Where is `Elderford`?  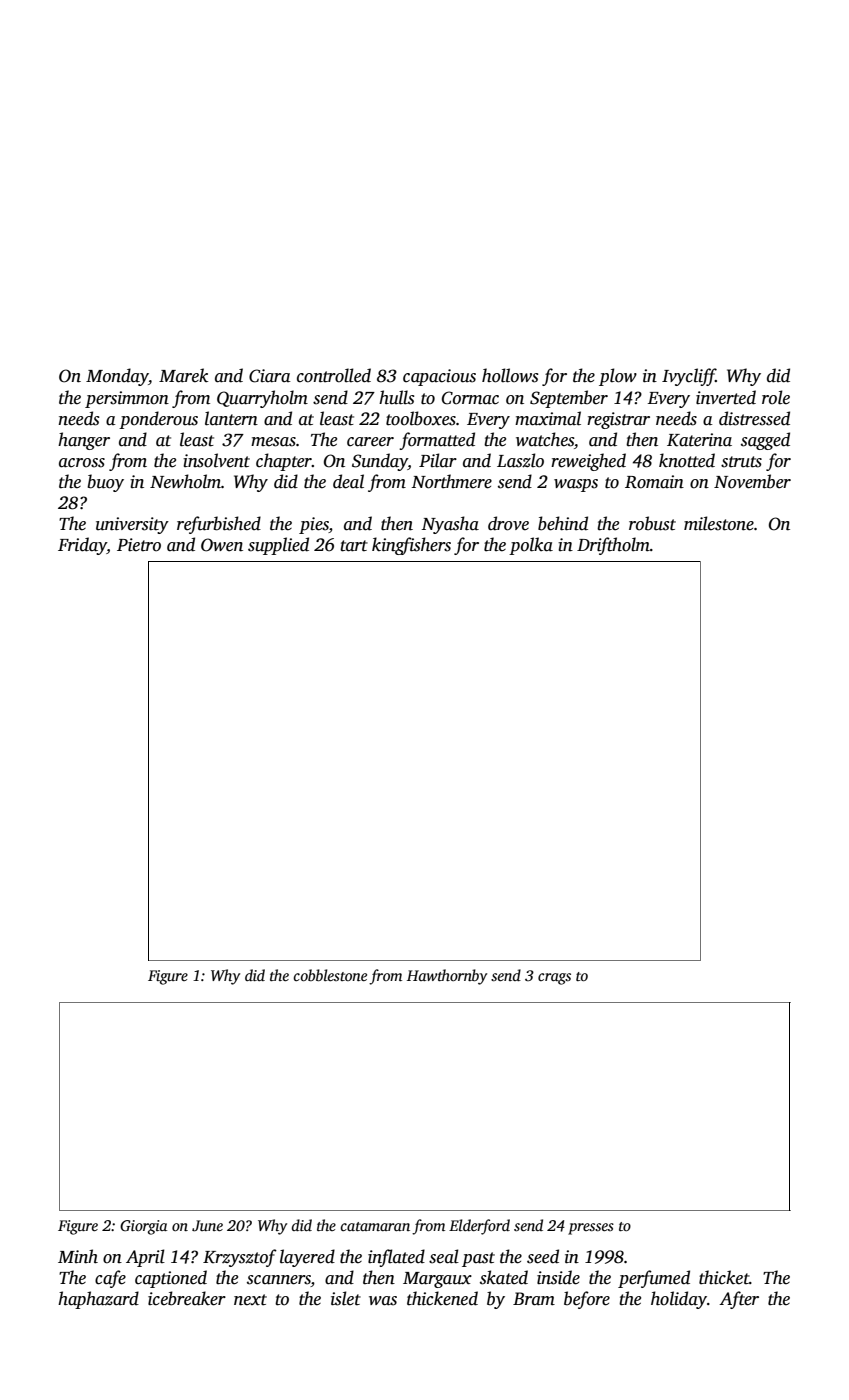
Elderford is located at coordinates (479, 1227).
